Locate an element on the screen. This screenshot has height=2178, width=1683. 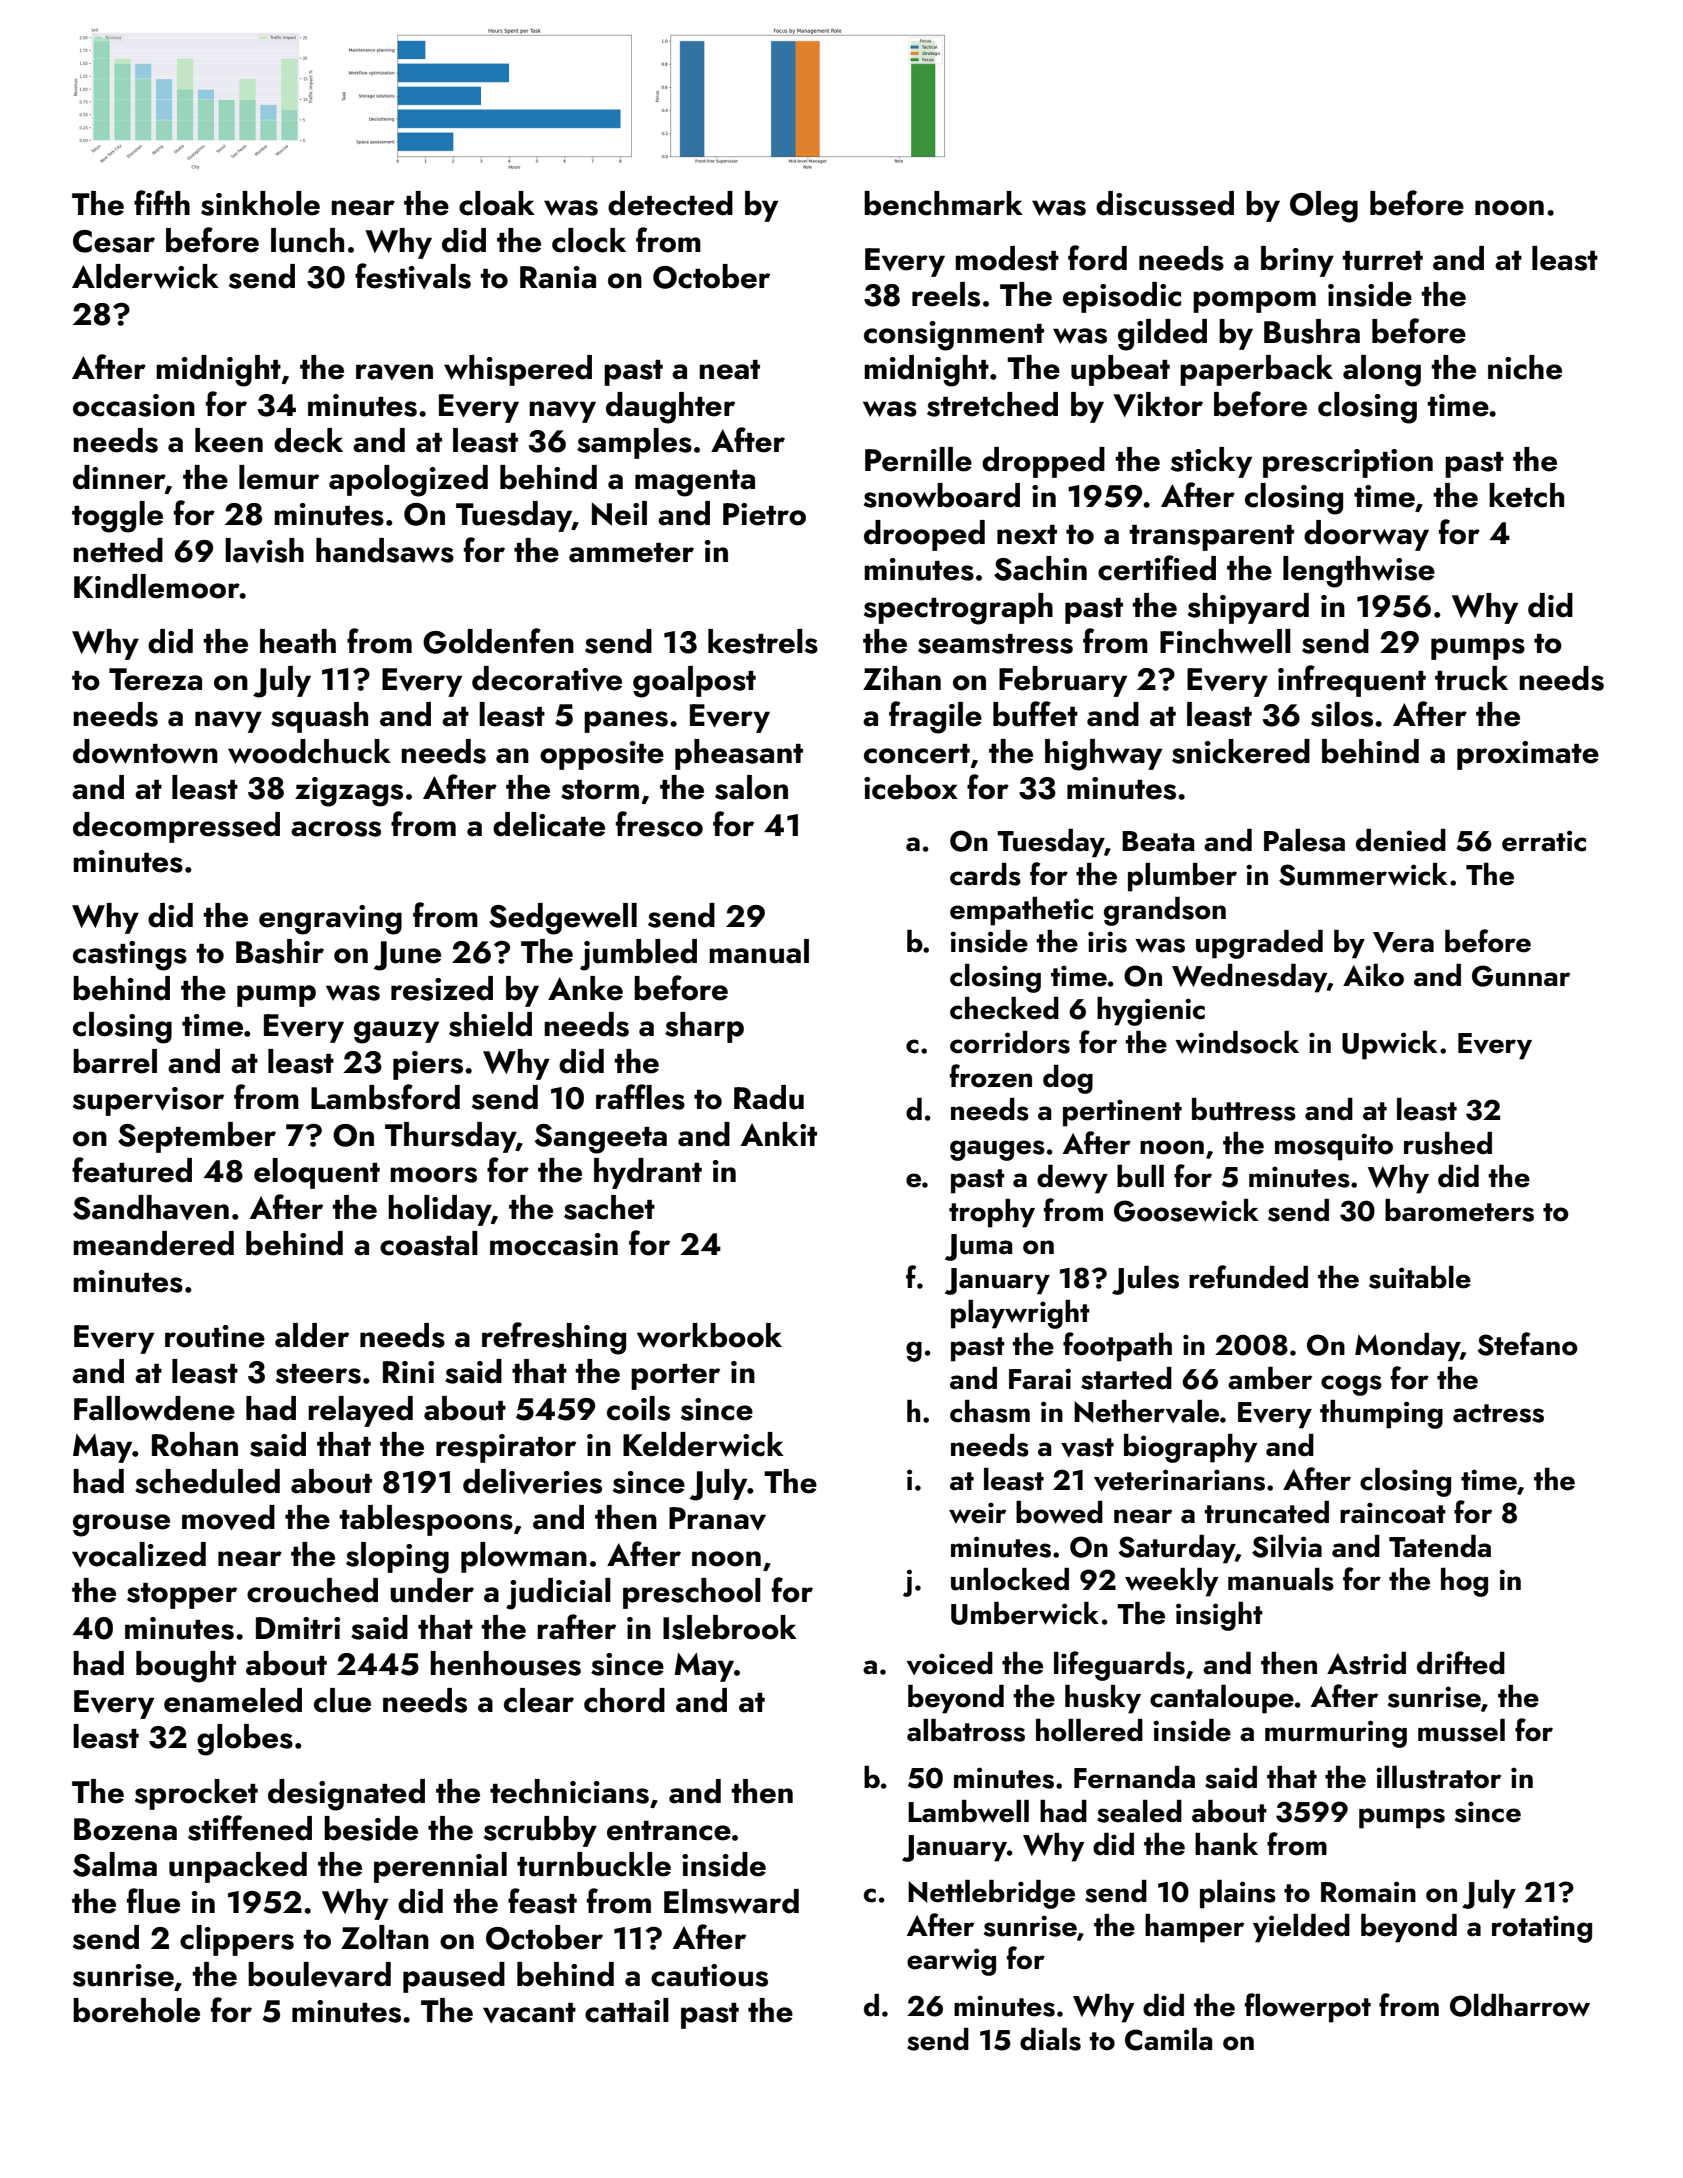
Goldenfen is located at coordinates (498, 641).
